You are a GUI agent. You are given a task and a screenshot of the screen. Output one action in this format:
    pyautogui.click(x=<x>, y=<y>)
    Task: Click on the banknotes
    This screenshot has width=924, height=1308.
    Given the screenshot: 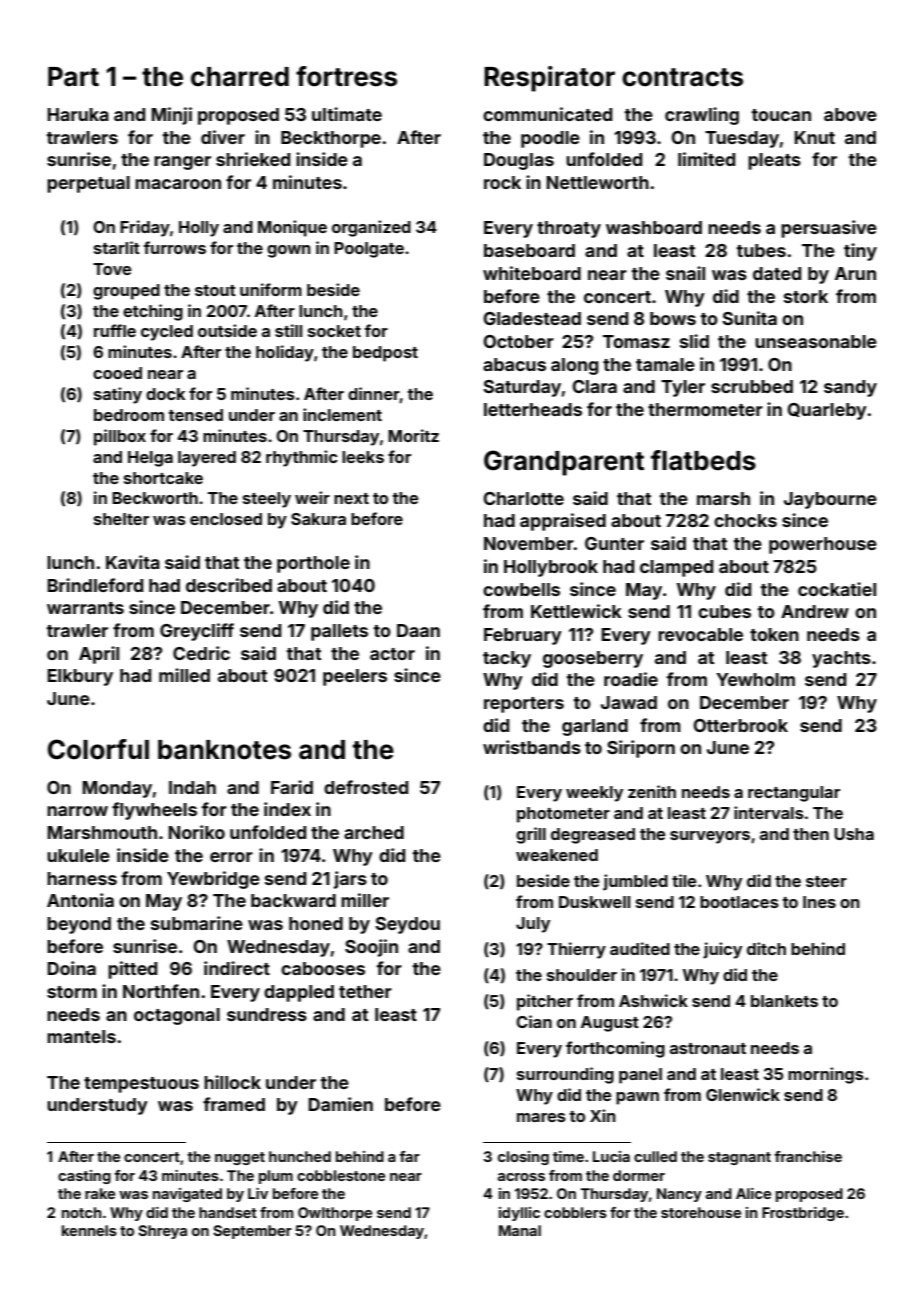 What is the action you would take?
    pyautogui.click(x=224, y=750)
